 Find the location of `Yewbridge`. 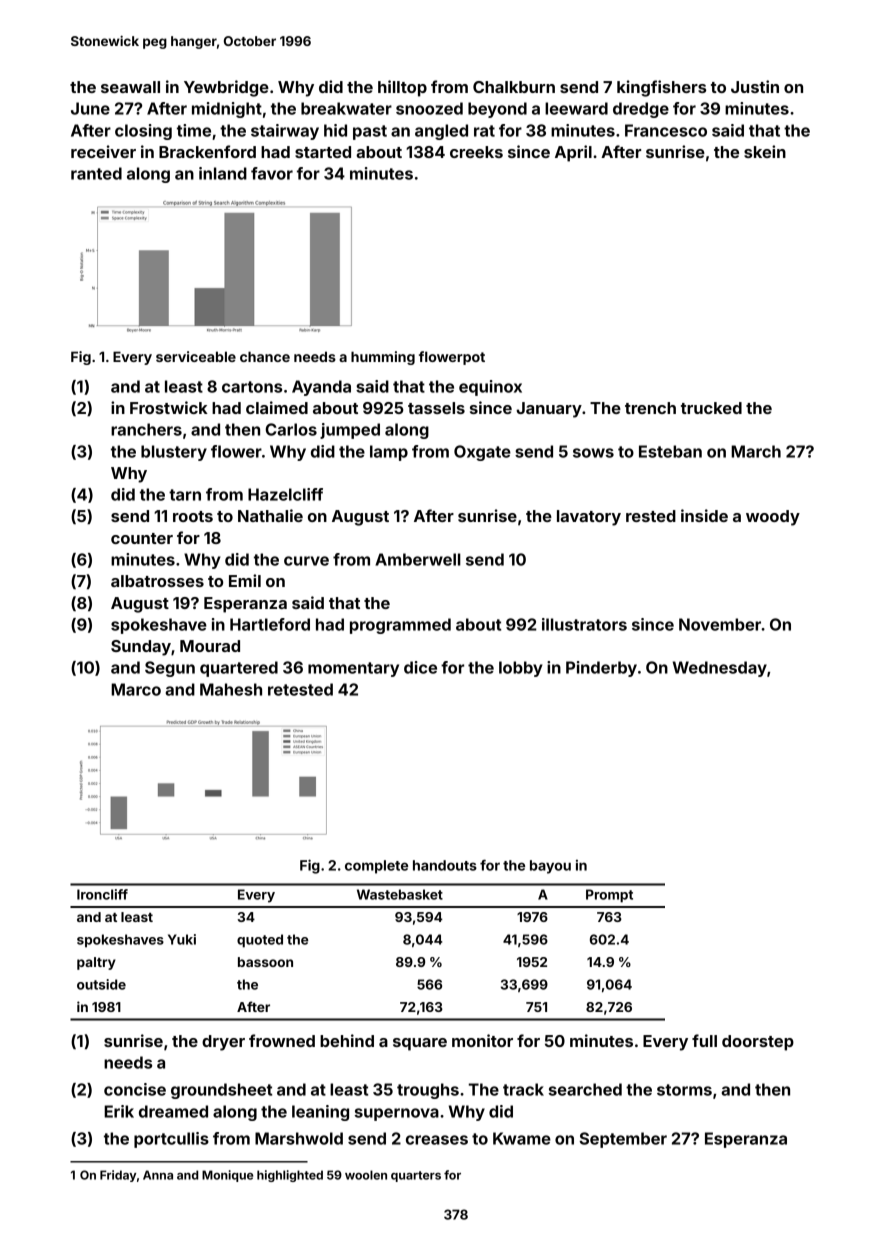

Yewbridge is located at coordinates (226, 88).
